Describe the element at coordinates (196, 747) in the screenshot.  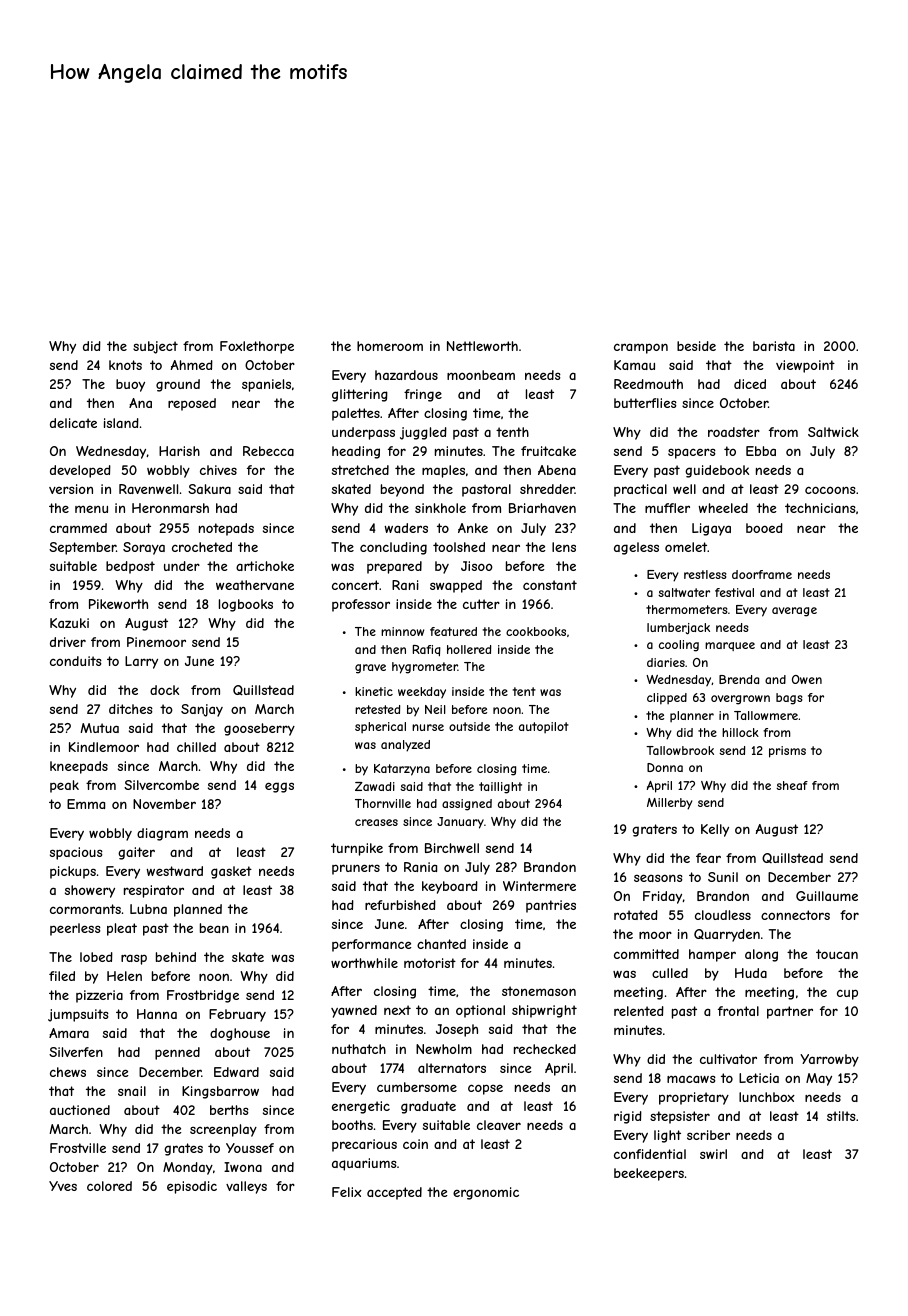
I see `chilled` at that location.
